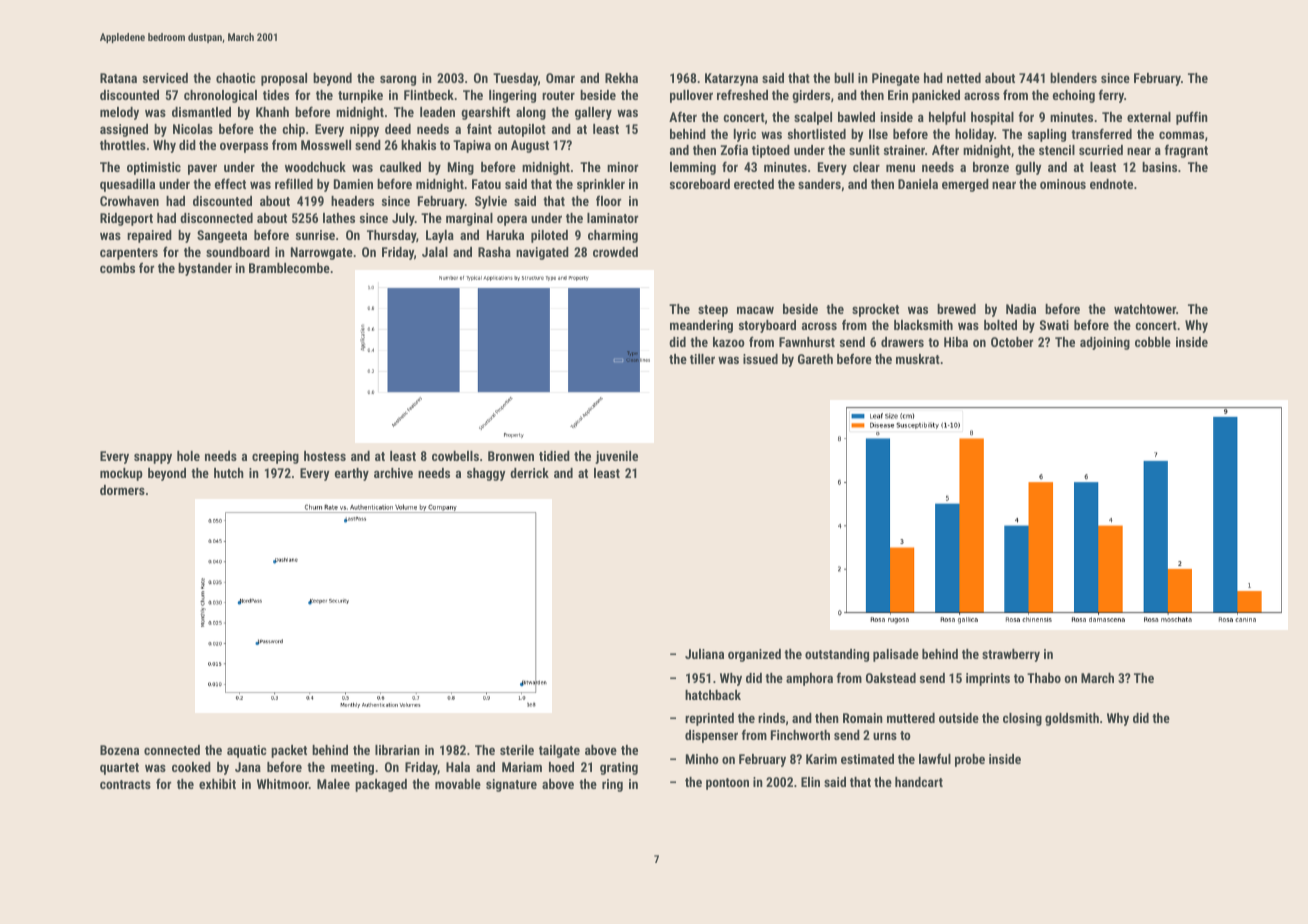 Image resolution: width=1308 pixels, height=924 pixels. I want to click on shaggy, so click(486, 474).
